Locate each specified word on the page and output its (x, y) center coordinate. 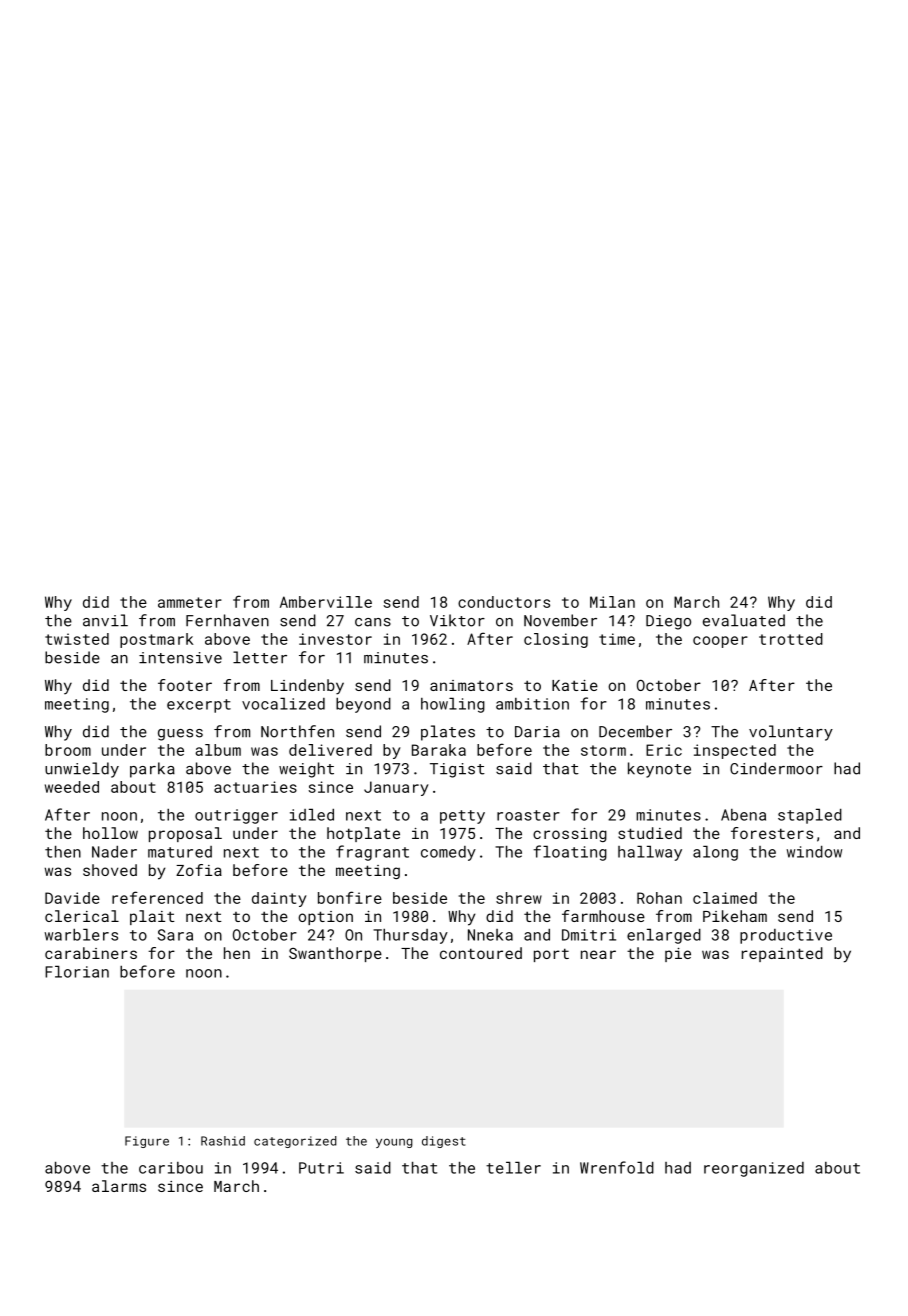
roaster (528, 815)
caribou (171, 1168)
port (551, 955)
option (325, 918)
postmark (157, 640)
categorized (295, 1142)
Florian (77, 972)
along (715, 853)
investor (335, 639)
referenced (157, 897)
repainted (782, 954)
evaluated (744, 620)
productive (786, 936)
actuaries (255, 787)
